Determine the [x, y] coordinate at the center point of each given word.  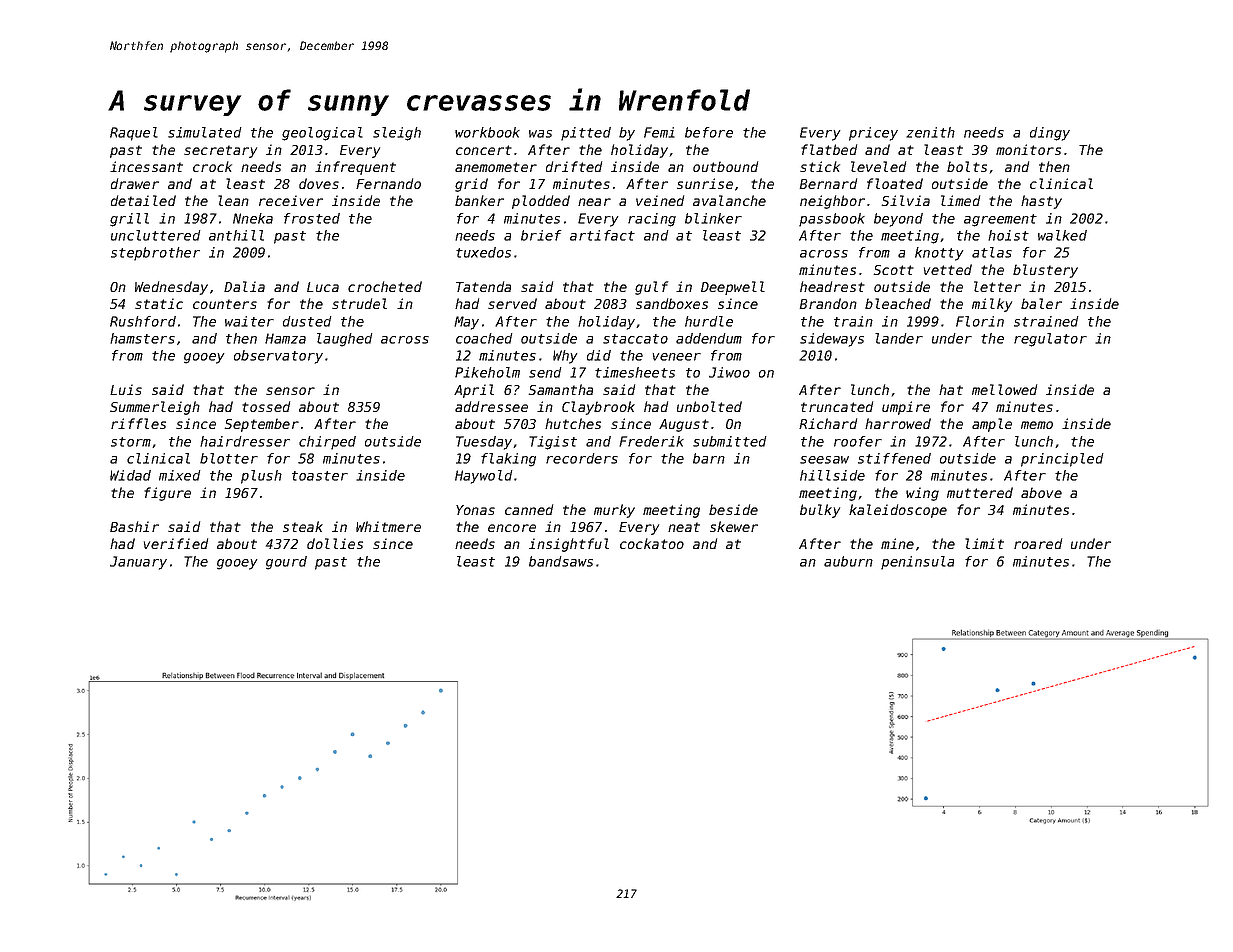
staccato [635, 339]
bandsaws [561, 561]
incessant [146, 166]
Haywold [484, 477]
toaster [320, 476]
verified [176, 543]
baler [1041, 303]
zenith [930, 132]
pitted [586, 134]
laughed [345, 340]
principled [1062, 460]
